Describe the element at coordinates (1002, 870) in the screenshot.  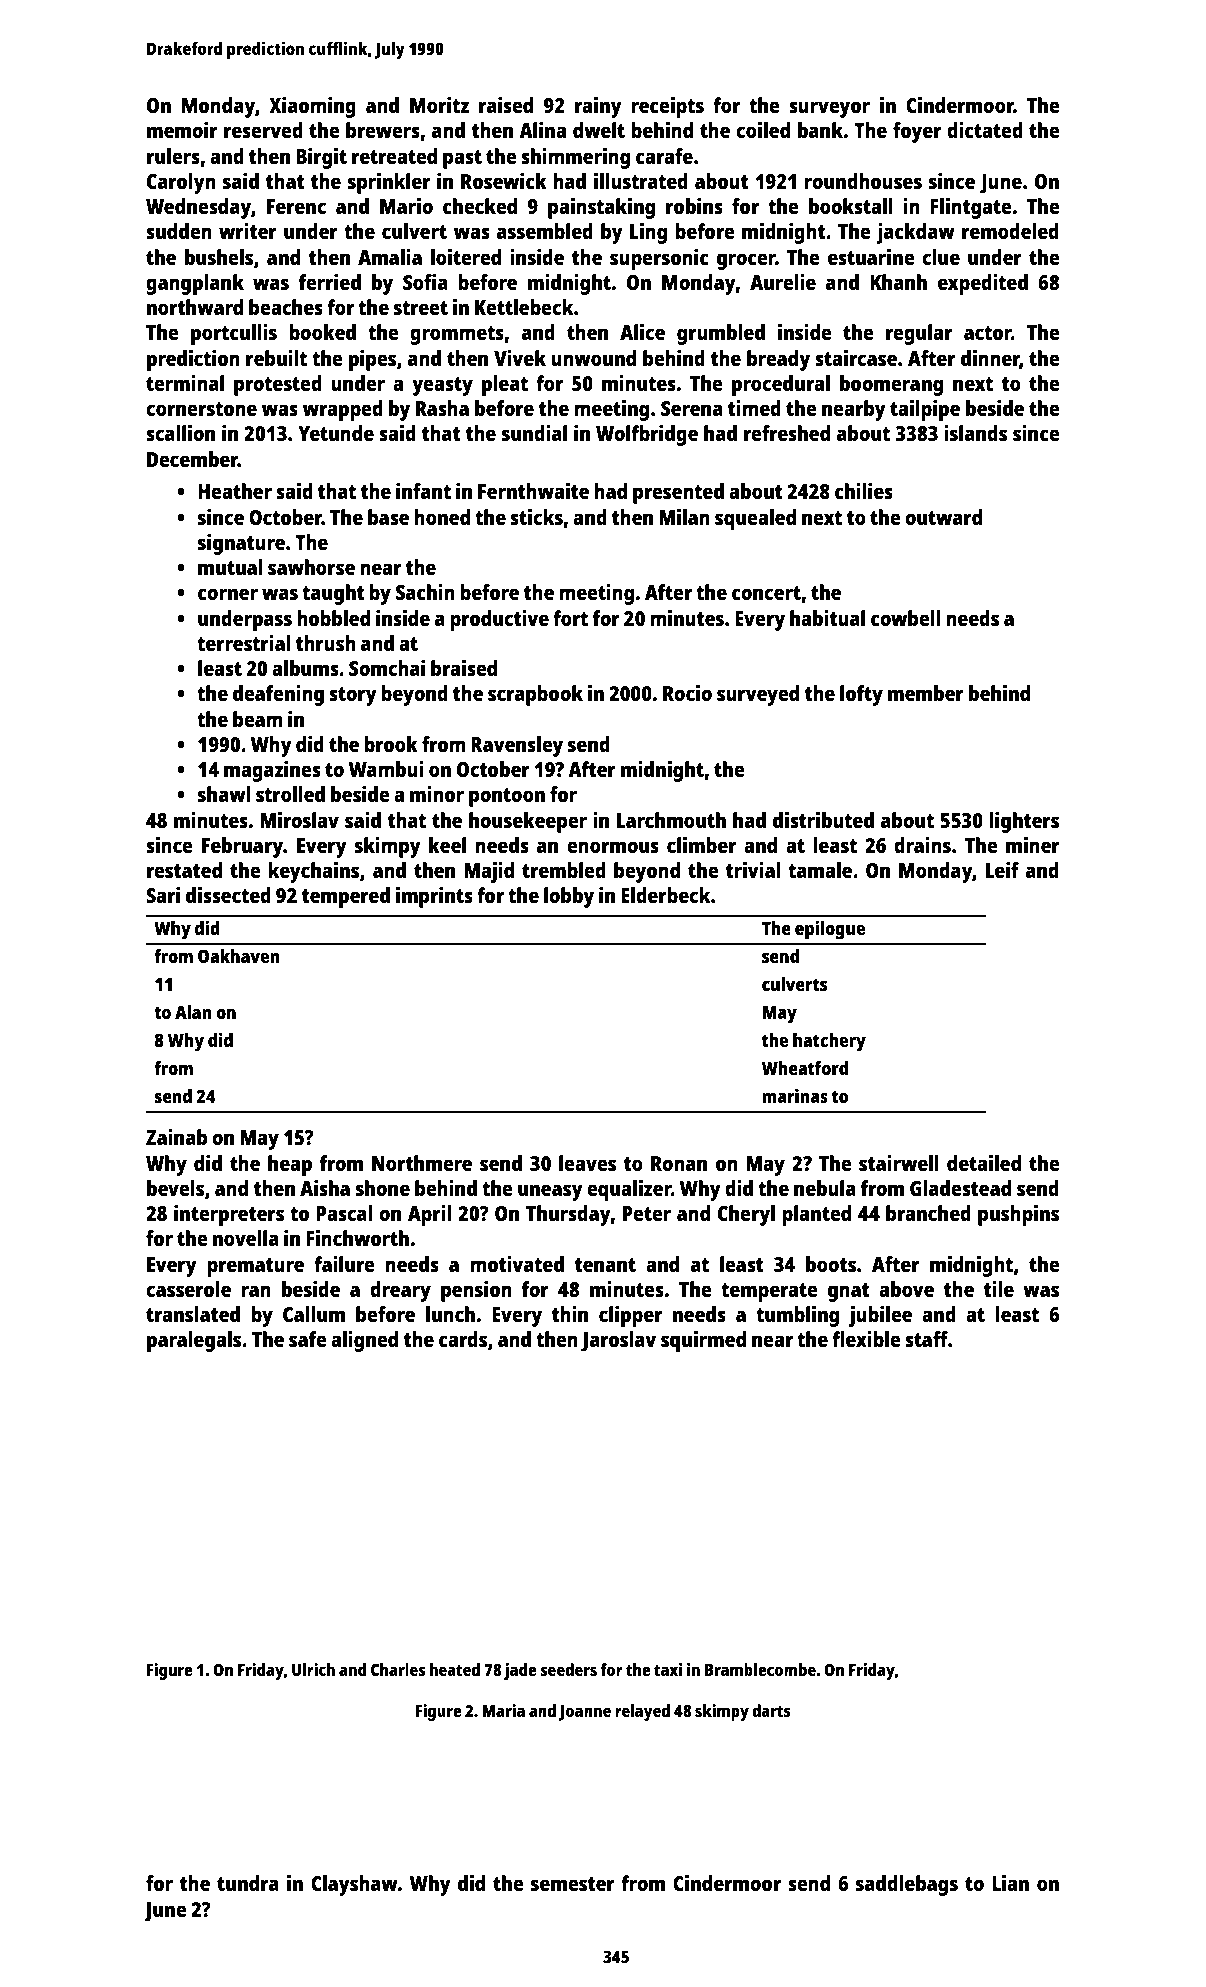
I see `Leif` at that location.
